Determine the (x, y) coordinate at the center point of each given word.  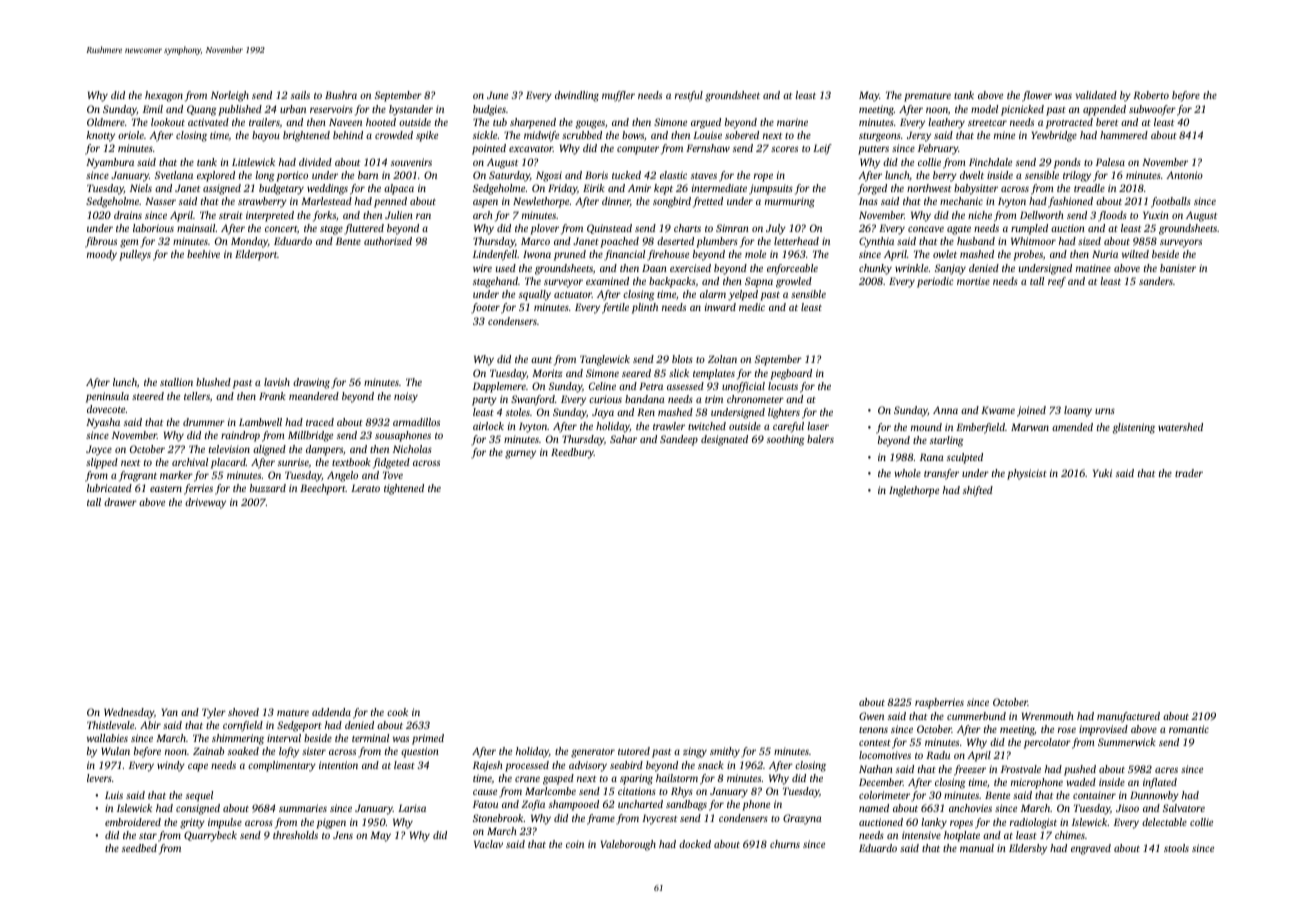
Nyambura (110, 163)
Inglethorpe (914, 491)
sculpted (965, 458)
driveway (205, 503)
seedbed (139, 848)
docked (695, 844)
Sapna (759, 282)
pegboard (791, 374)
